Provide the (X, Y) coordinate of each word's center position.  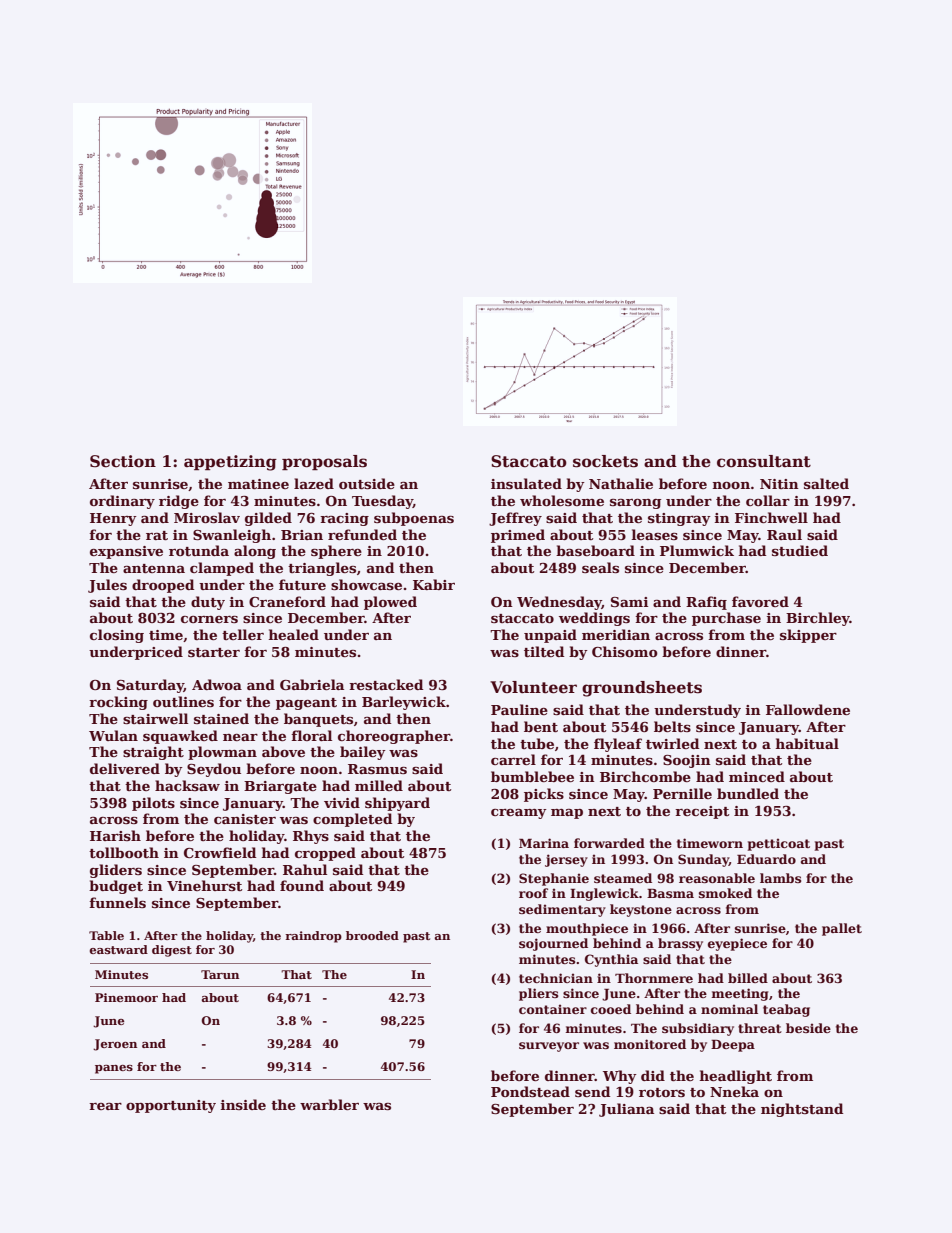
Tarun (220, 974)
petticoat (779, 844)
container (553, 1009)
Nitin (779, 484)
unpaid (550, 636)
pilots (153, 804)
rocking (118, 703)
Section (123, 461)
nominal (729, 1009)
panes (114, 1069)
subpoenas (414, 519)
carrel (513, 759)
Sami (629, 602)
